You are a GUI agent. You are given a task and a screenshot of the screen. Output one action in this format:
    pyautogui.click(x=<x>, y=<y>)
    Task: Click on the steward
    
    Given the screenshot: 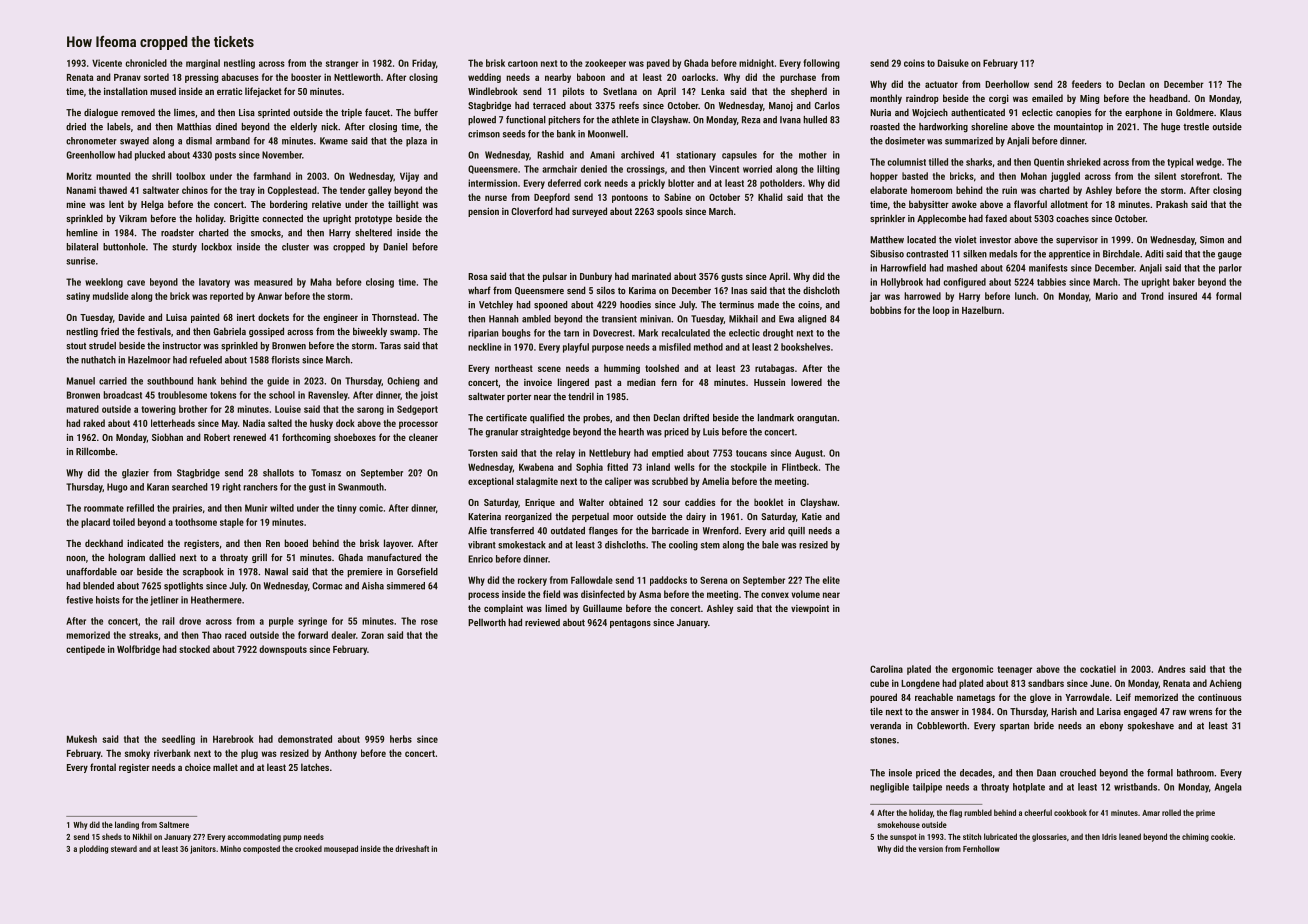 What is the action you would take?
    pyautogui.click(x=124, y=848)
